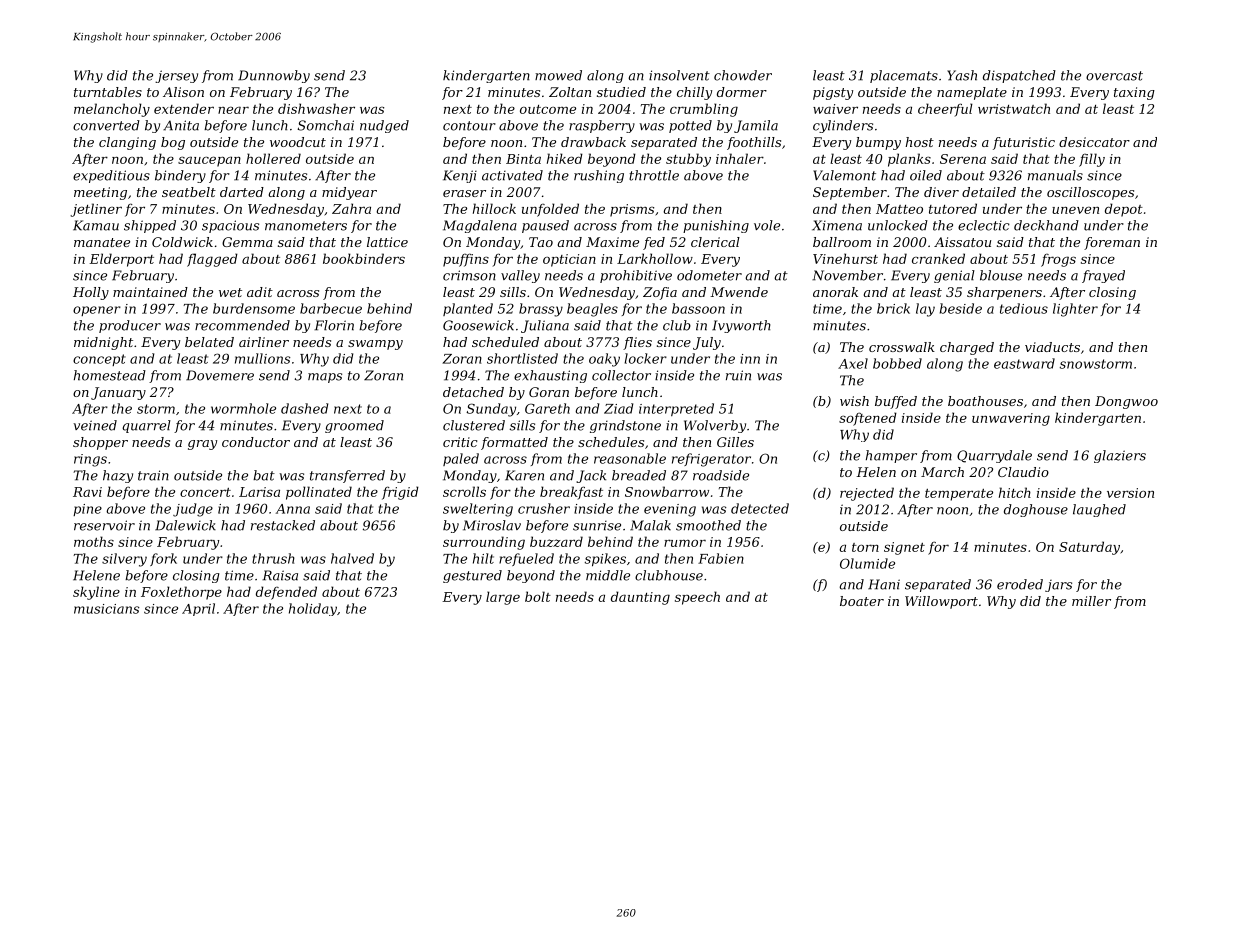 The width and height of the screenshot is (1233, 952). I want to click on Aissatou, so click(962, 242).
